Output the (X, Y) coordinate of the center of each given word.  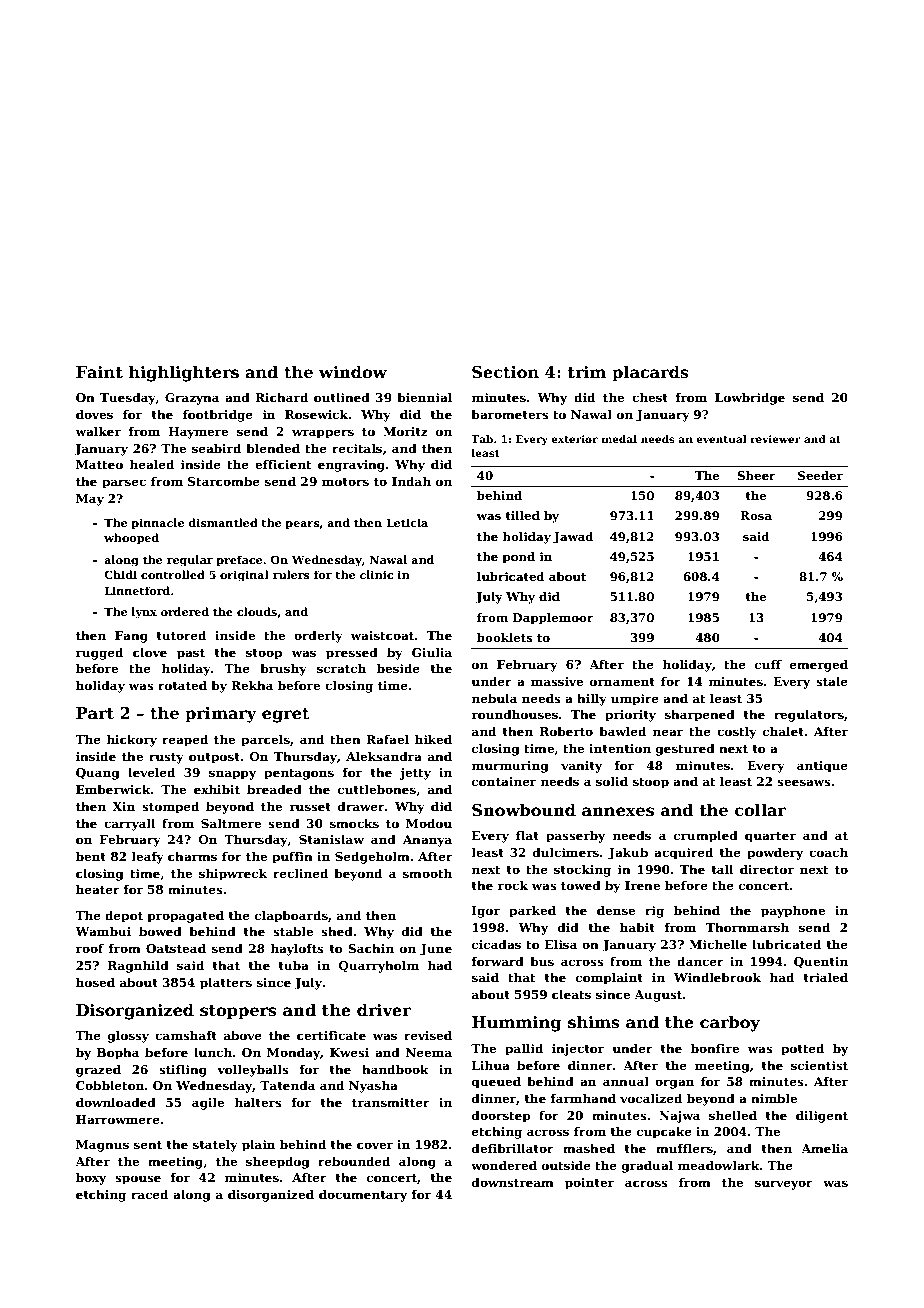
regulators (809, 715)
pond (518, 558)
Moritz (405, 431)
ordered (185, 611)
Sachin (371, 948)
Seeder (820, 475)
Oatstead (176, 948)
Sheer (756, 475)
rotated (182, 685)
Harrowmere (118, 1119)
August (658, 996)
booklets (505, 637)
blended (273, 448)
